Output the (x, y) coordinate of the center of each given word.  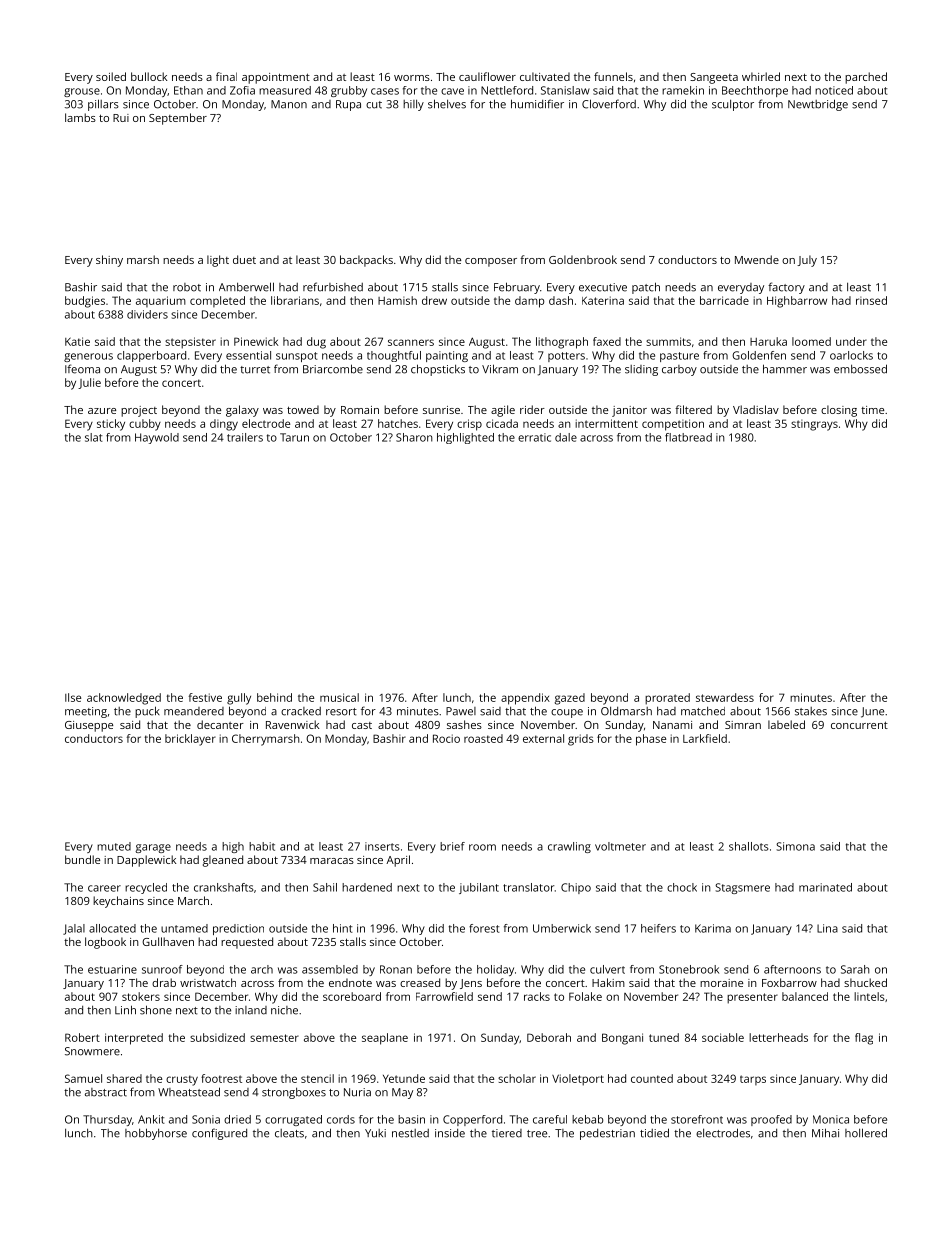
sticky (111, 425)
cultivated (545, 76)
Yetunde (404, 1078)
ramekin (683, 90)
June (872, 712)
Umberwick (562, 928)
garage (153, 848)
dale (566, 437)
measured (285, 90)
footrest (221, 1078)
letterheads (778, 1037)
